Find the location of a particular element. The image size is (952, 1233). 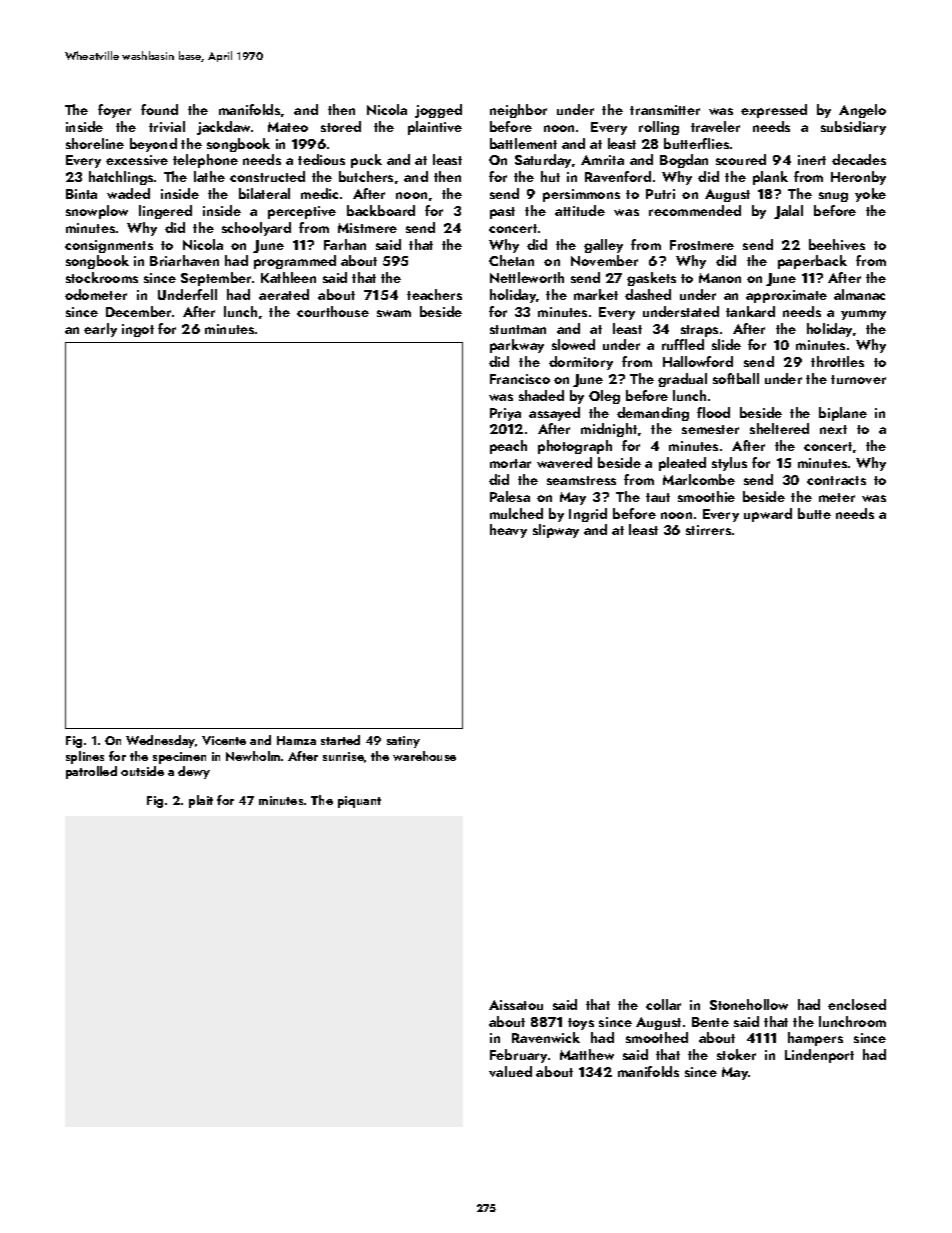

Lindenport is located at coordinates (819, 1056).
